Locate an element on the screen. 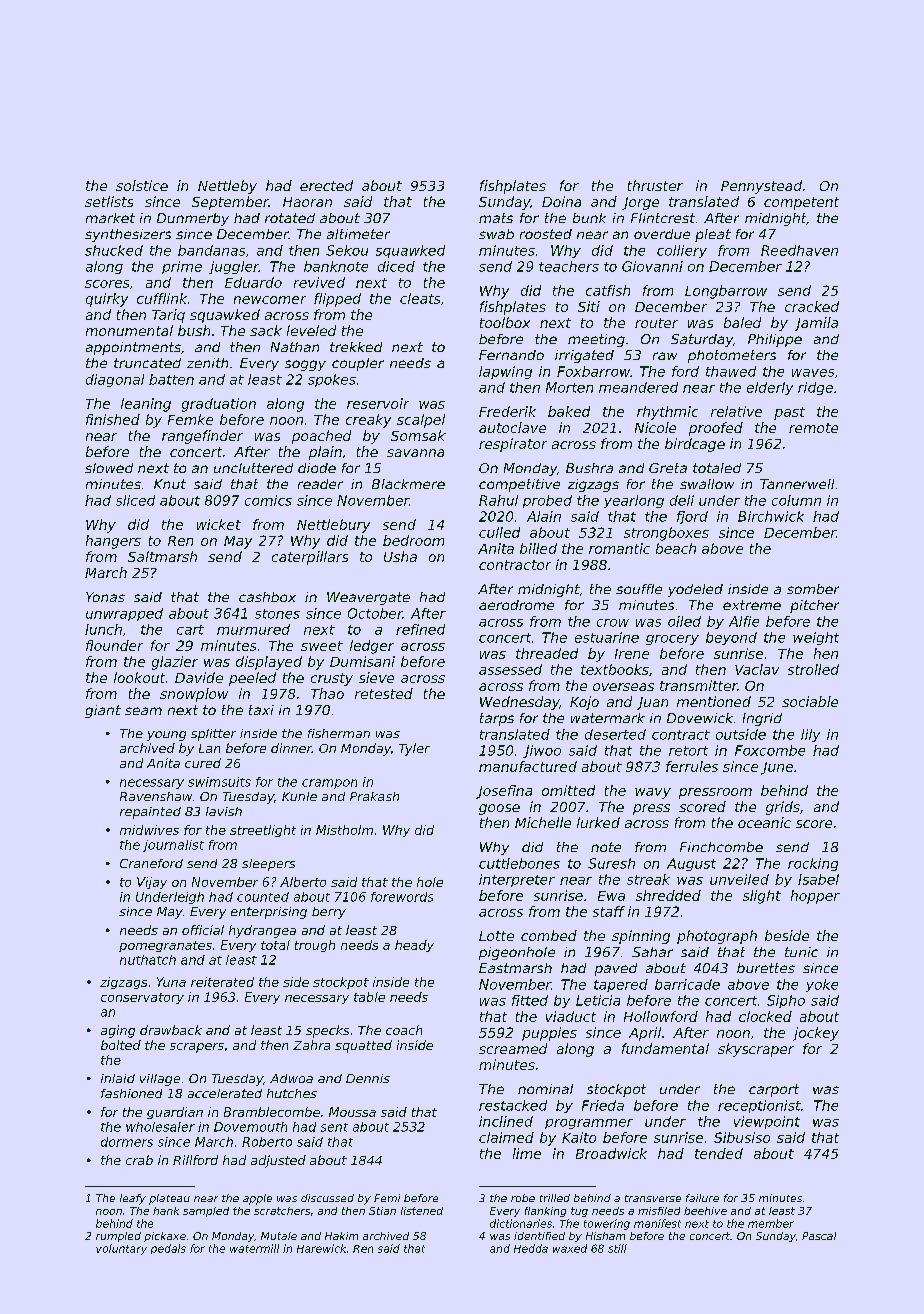  tarps is located at coordinates (497, 719).
